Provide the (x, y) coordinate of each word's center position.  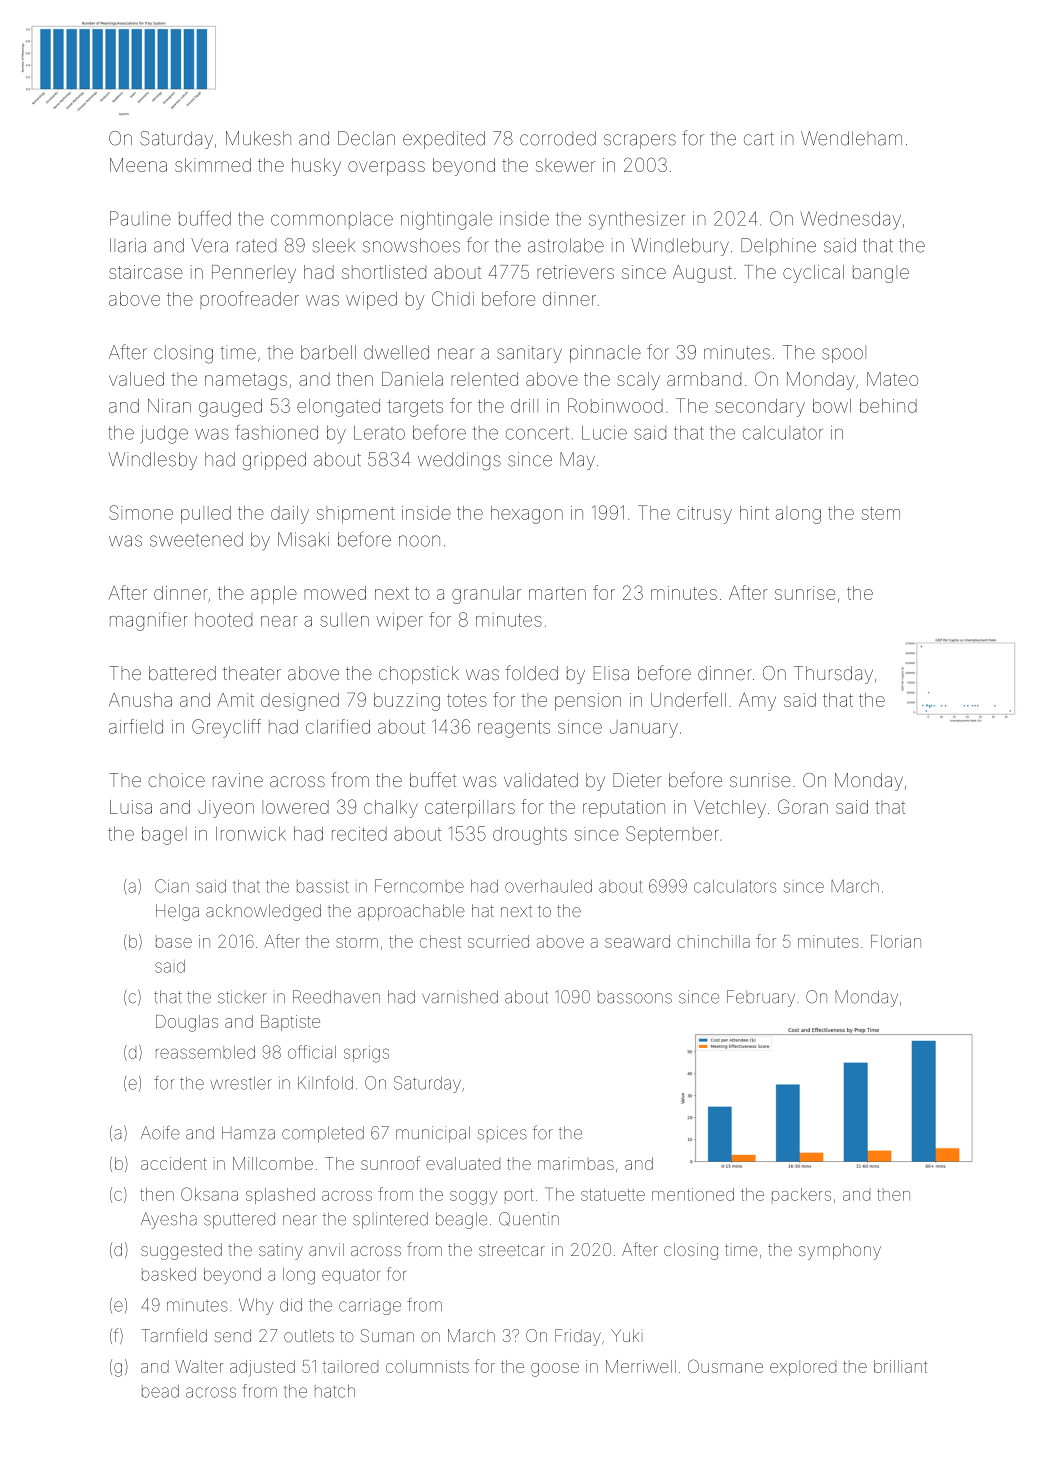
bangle (881, 274)
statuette (613, 1195)
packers (801, 1194)
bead (160, 1391)
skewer (565, 165)
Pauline (140, 218)
